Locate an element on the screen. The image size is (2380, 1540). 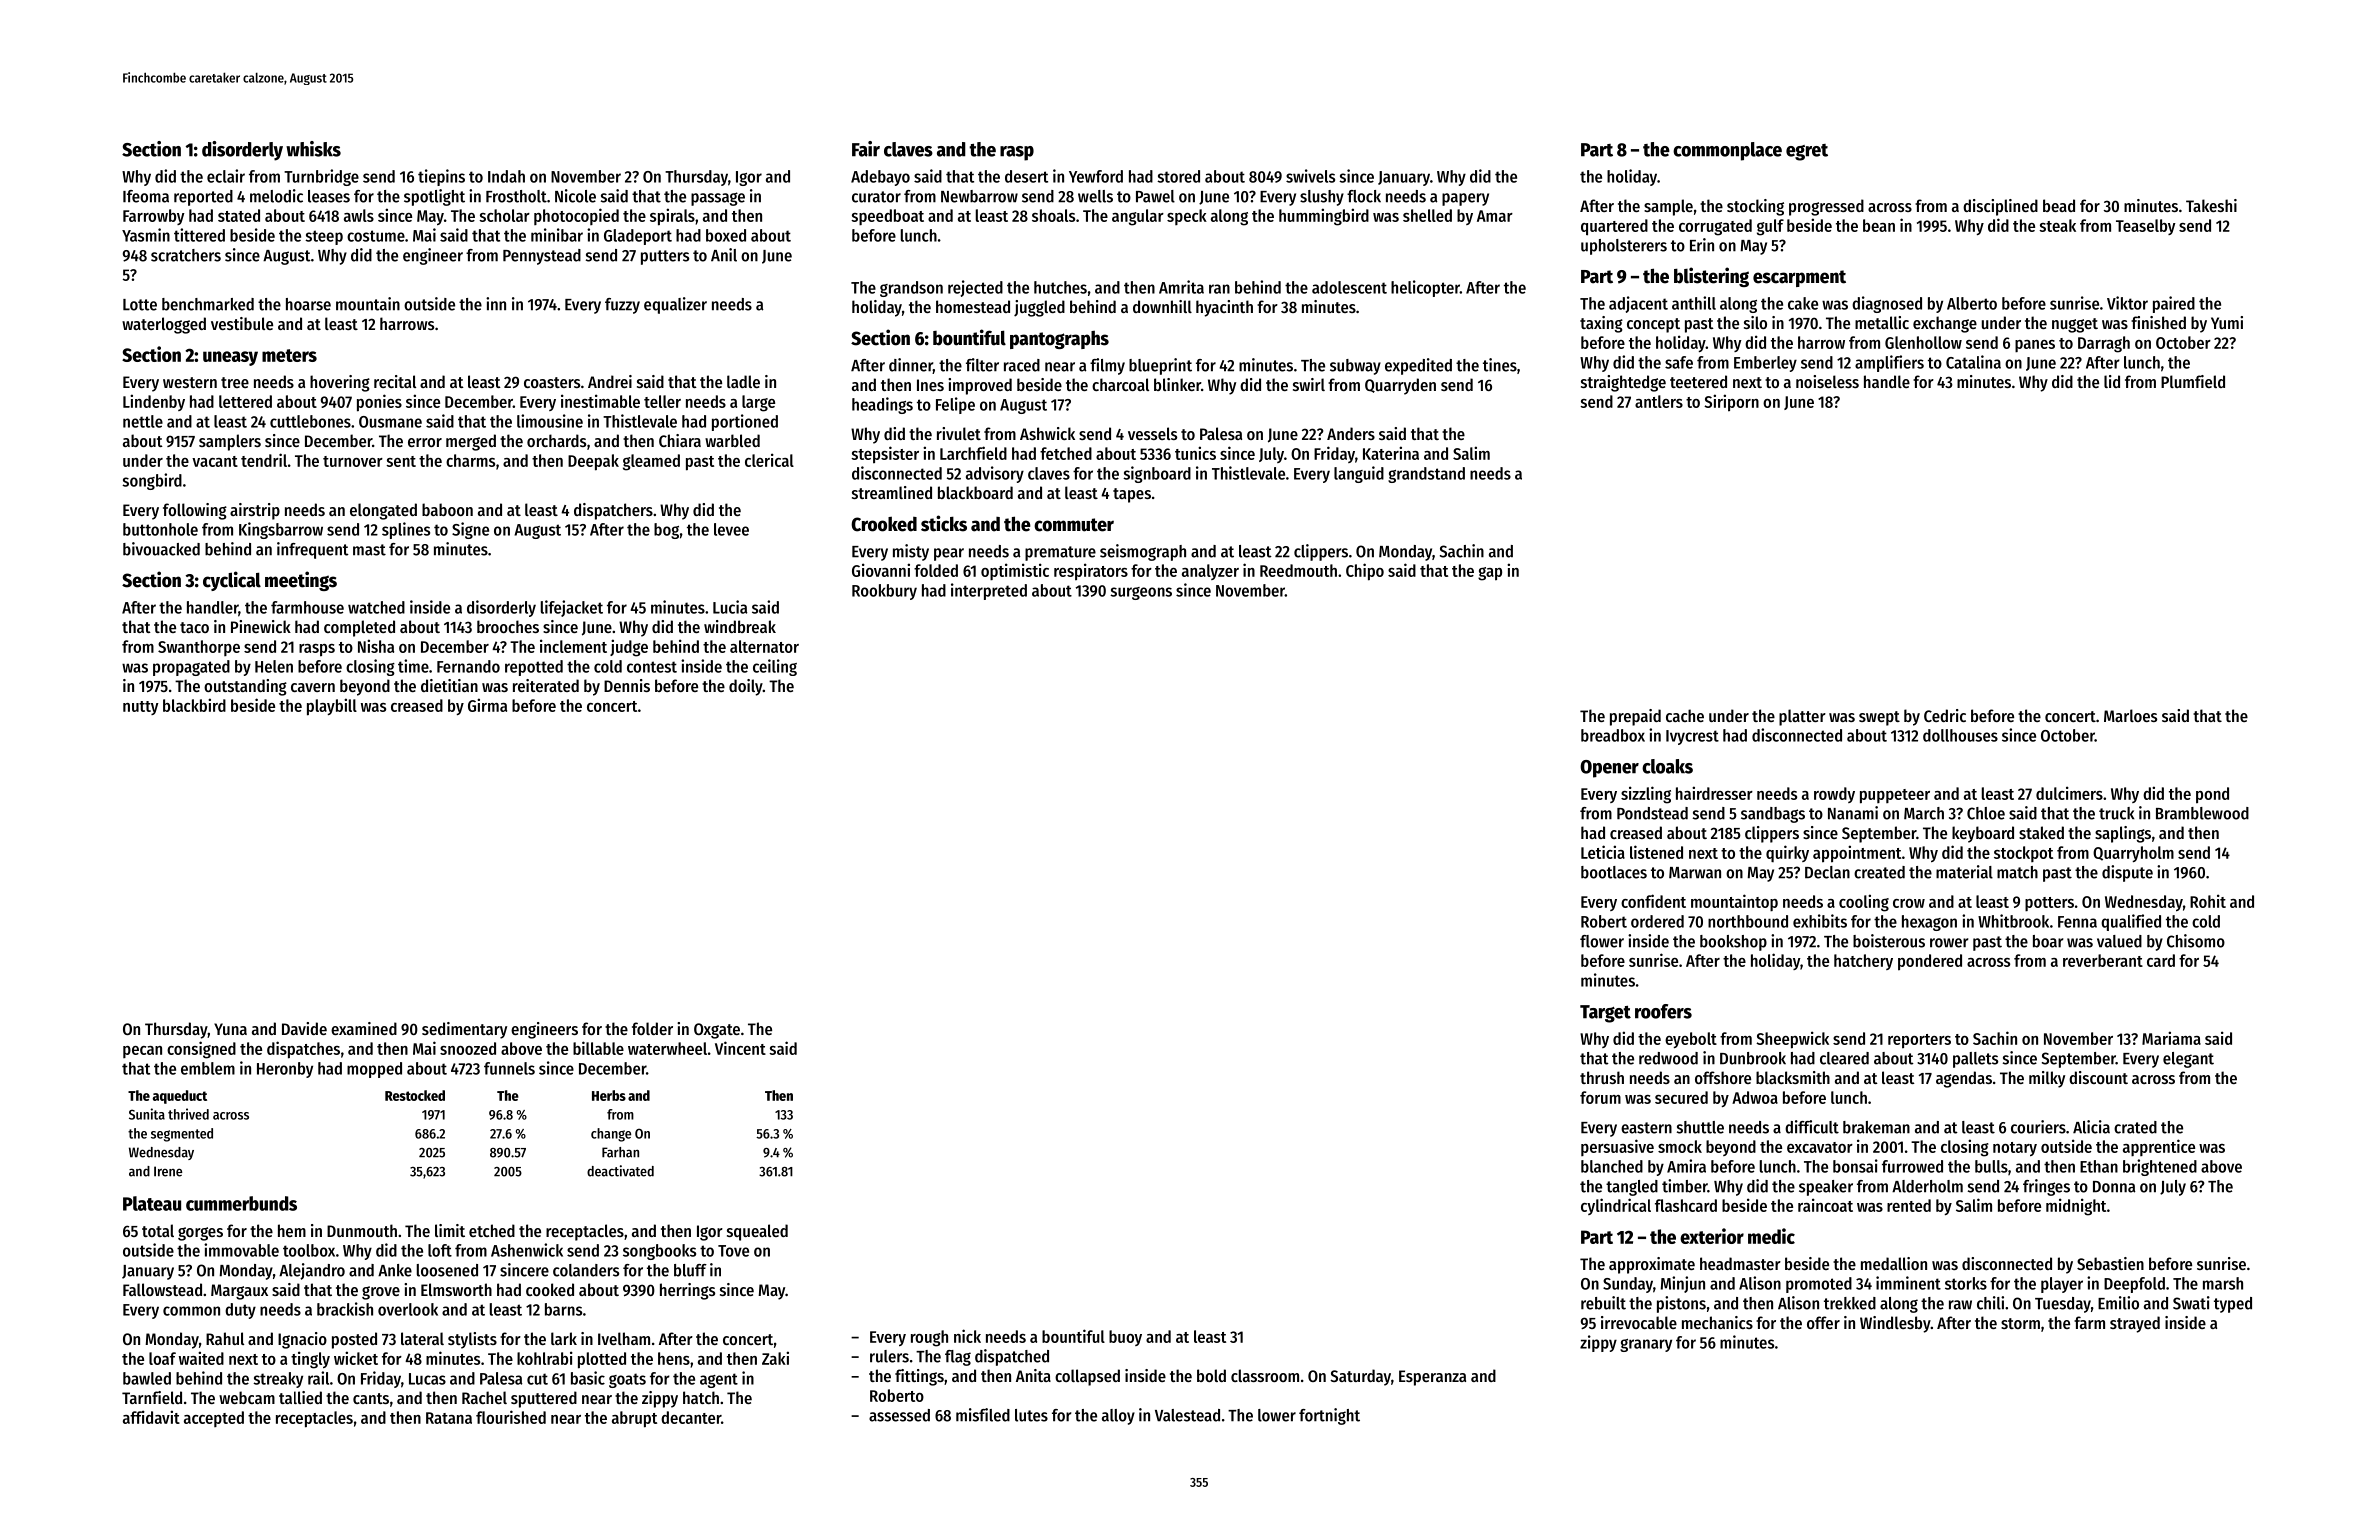
quirky is located at coordinates (1787, 853).
